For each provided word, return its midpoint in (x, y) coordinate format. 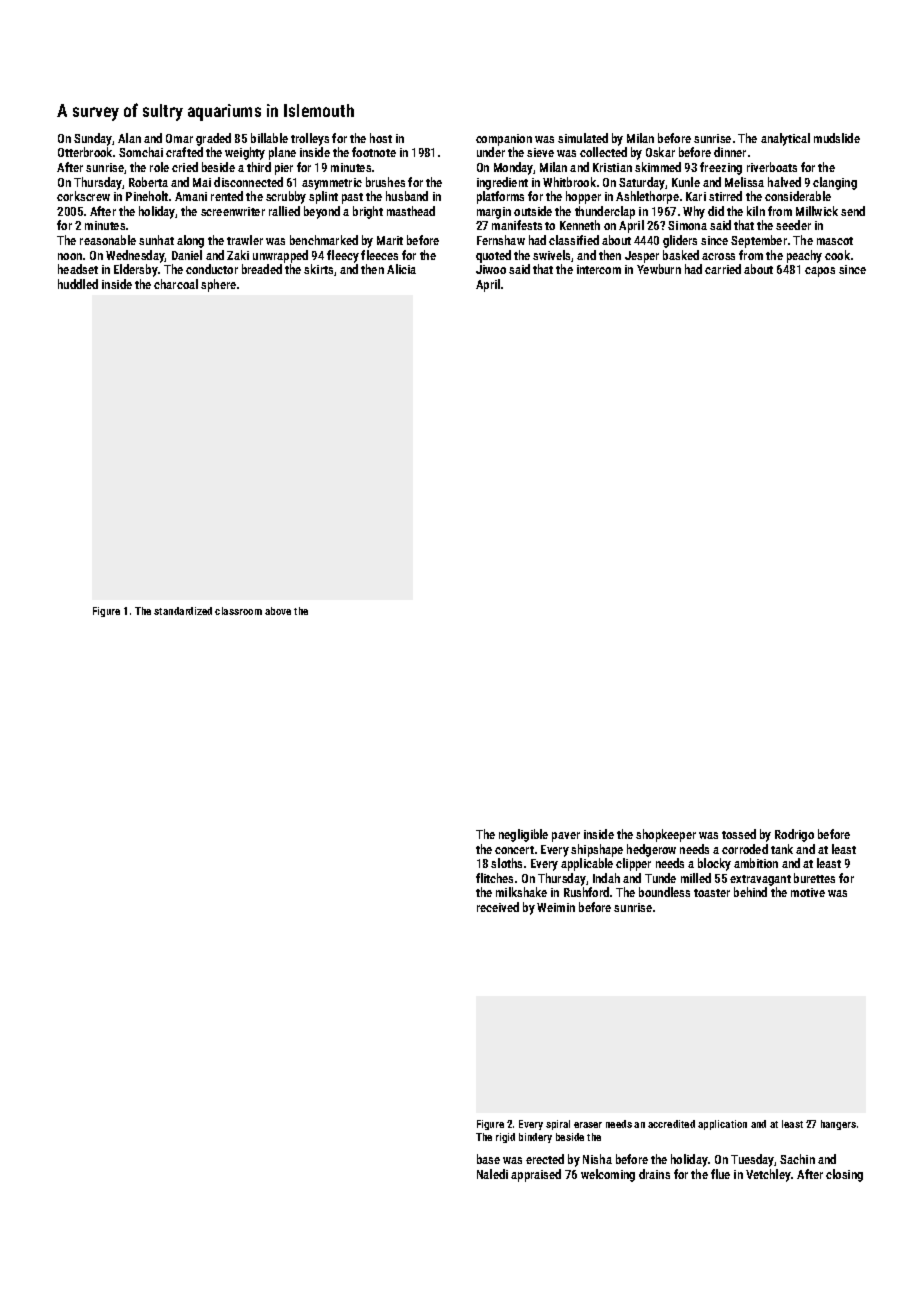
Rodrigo (794, 835)
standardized (183, 611)
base (488, 1159)
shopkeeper (666, 835)
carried (723, 269)
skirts (318, 269)
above (278, 611)
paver (566, 837)
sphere (218, 285)
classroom (238, 611)
